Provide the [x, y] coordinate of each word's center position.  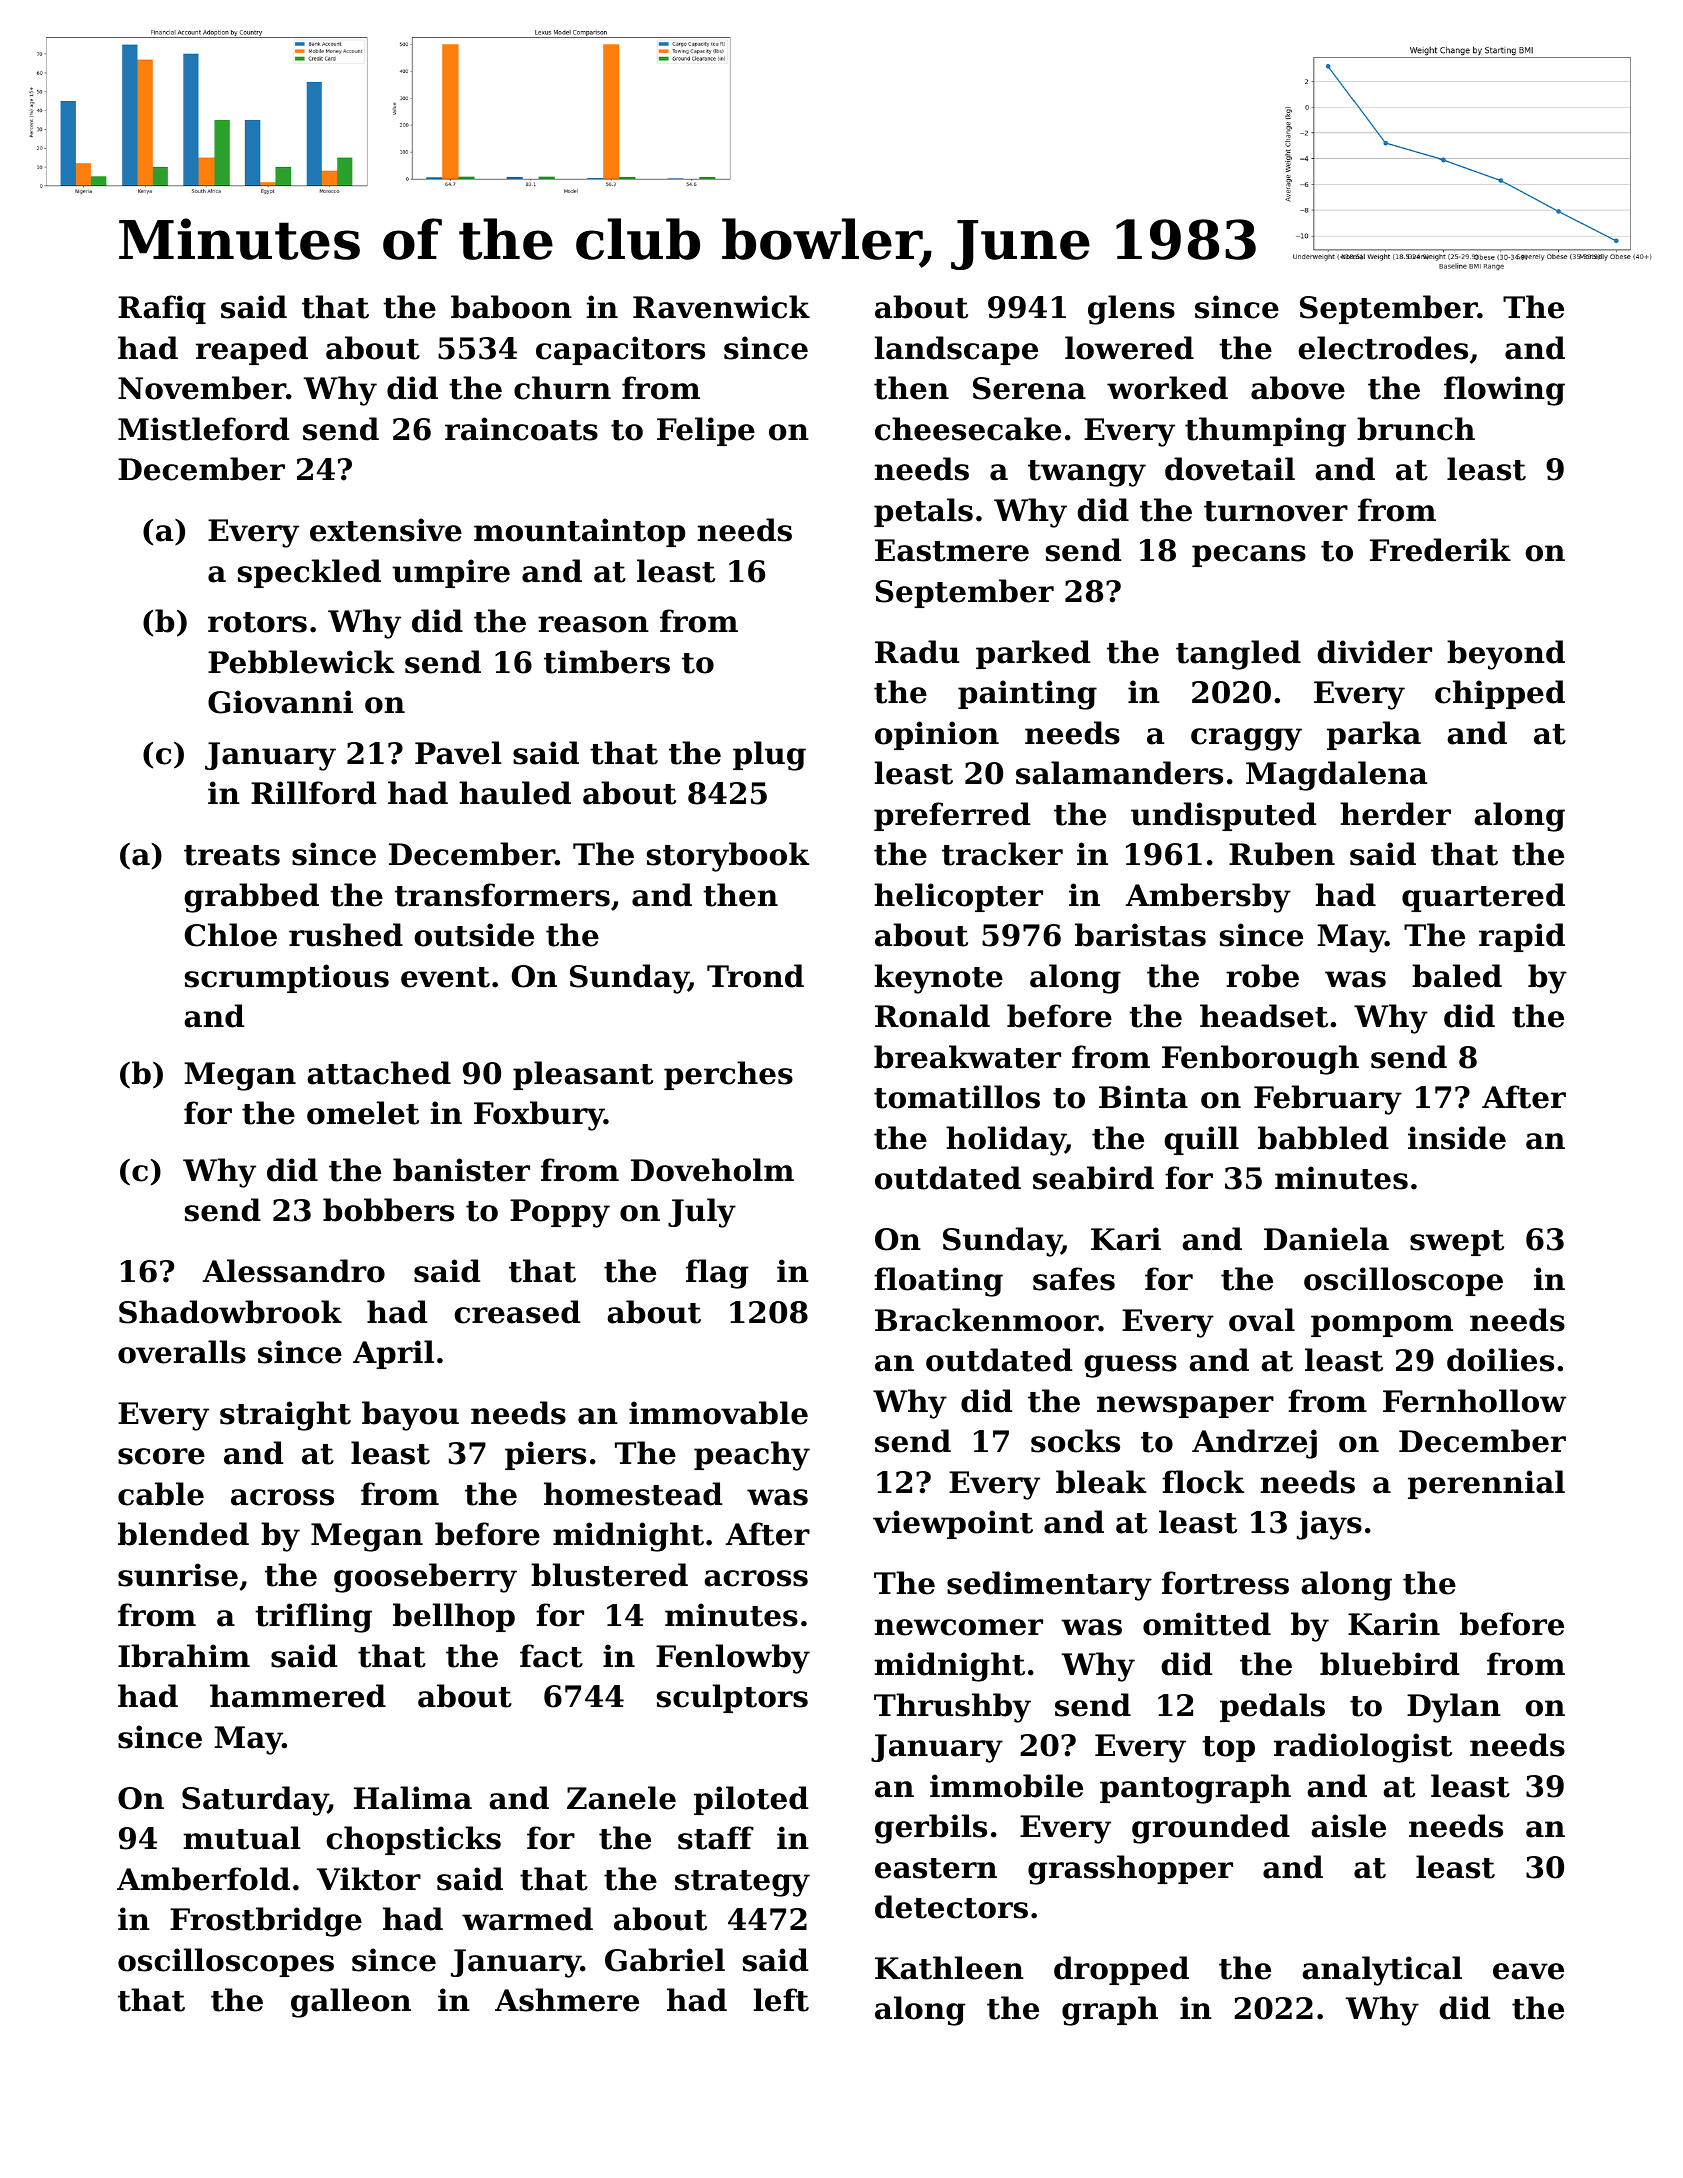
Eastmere [952, 550]
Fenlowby [733, 1659]
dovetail [1230, 469]
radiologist [1363, 1748]
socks [1075, 1441]
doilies [1500, 1360]
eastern [936, 1868]
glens [1131, 310]
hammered [298, 1696]
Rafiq [162, 309]
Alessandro [294, 1271]
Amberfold [203, 1879]
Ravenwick [721, 307]
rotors [257, 622]
